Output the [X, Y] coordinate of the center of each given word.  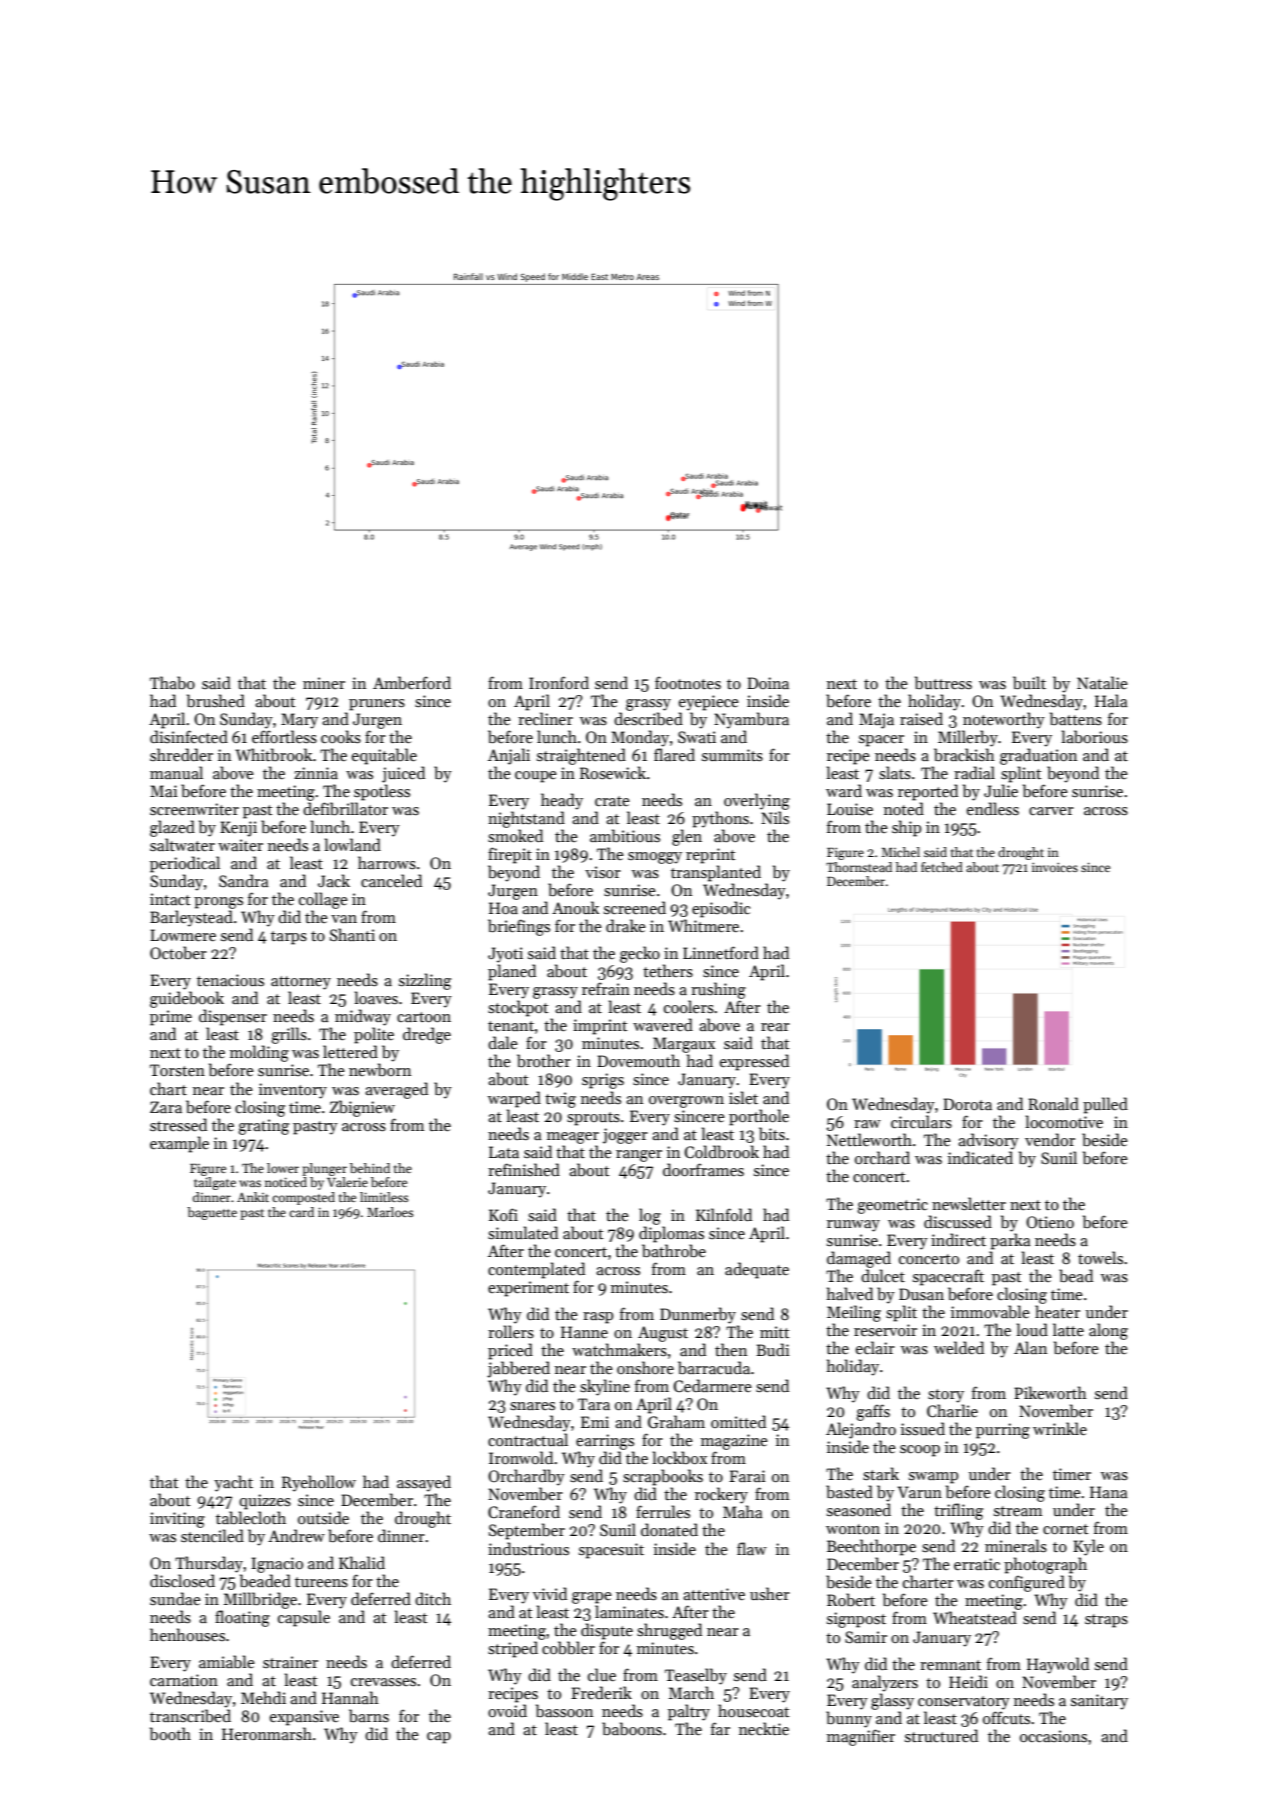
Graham [676, 1422]
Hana [1109, 1492]
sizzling [425, 981]
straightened [581, 756]
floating [242, 1618]
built [1029, 683]
